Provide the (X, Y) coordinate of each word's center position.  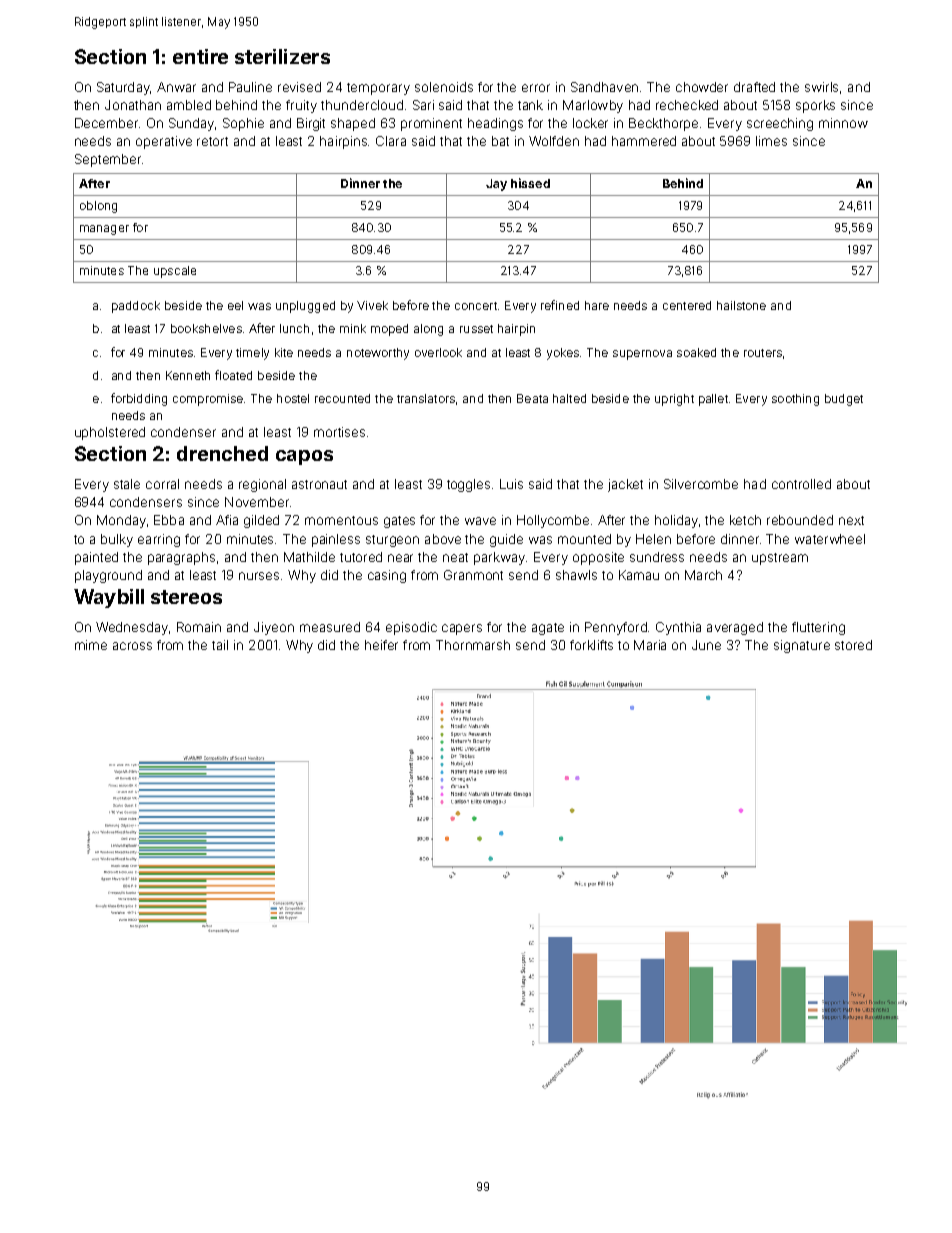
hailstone (741, 305)
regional (262, 485)
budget (844, 400)
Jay (496, 185)
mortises (339, 432)
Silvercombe (701, 484)
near (400, 558)
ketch (745, 520)
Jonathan (133, 105)
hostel (293, 398)
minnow (843, 123)
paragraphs (181, 558)
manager (104, 230)
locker (590, 123)
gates (399, 522)
